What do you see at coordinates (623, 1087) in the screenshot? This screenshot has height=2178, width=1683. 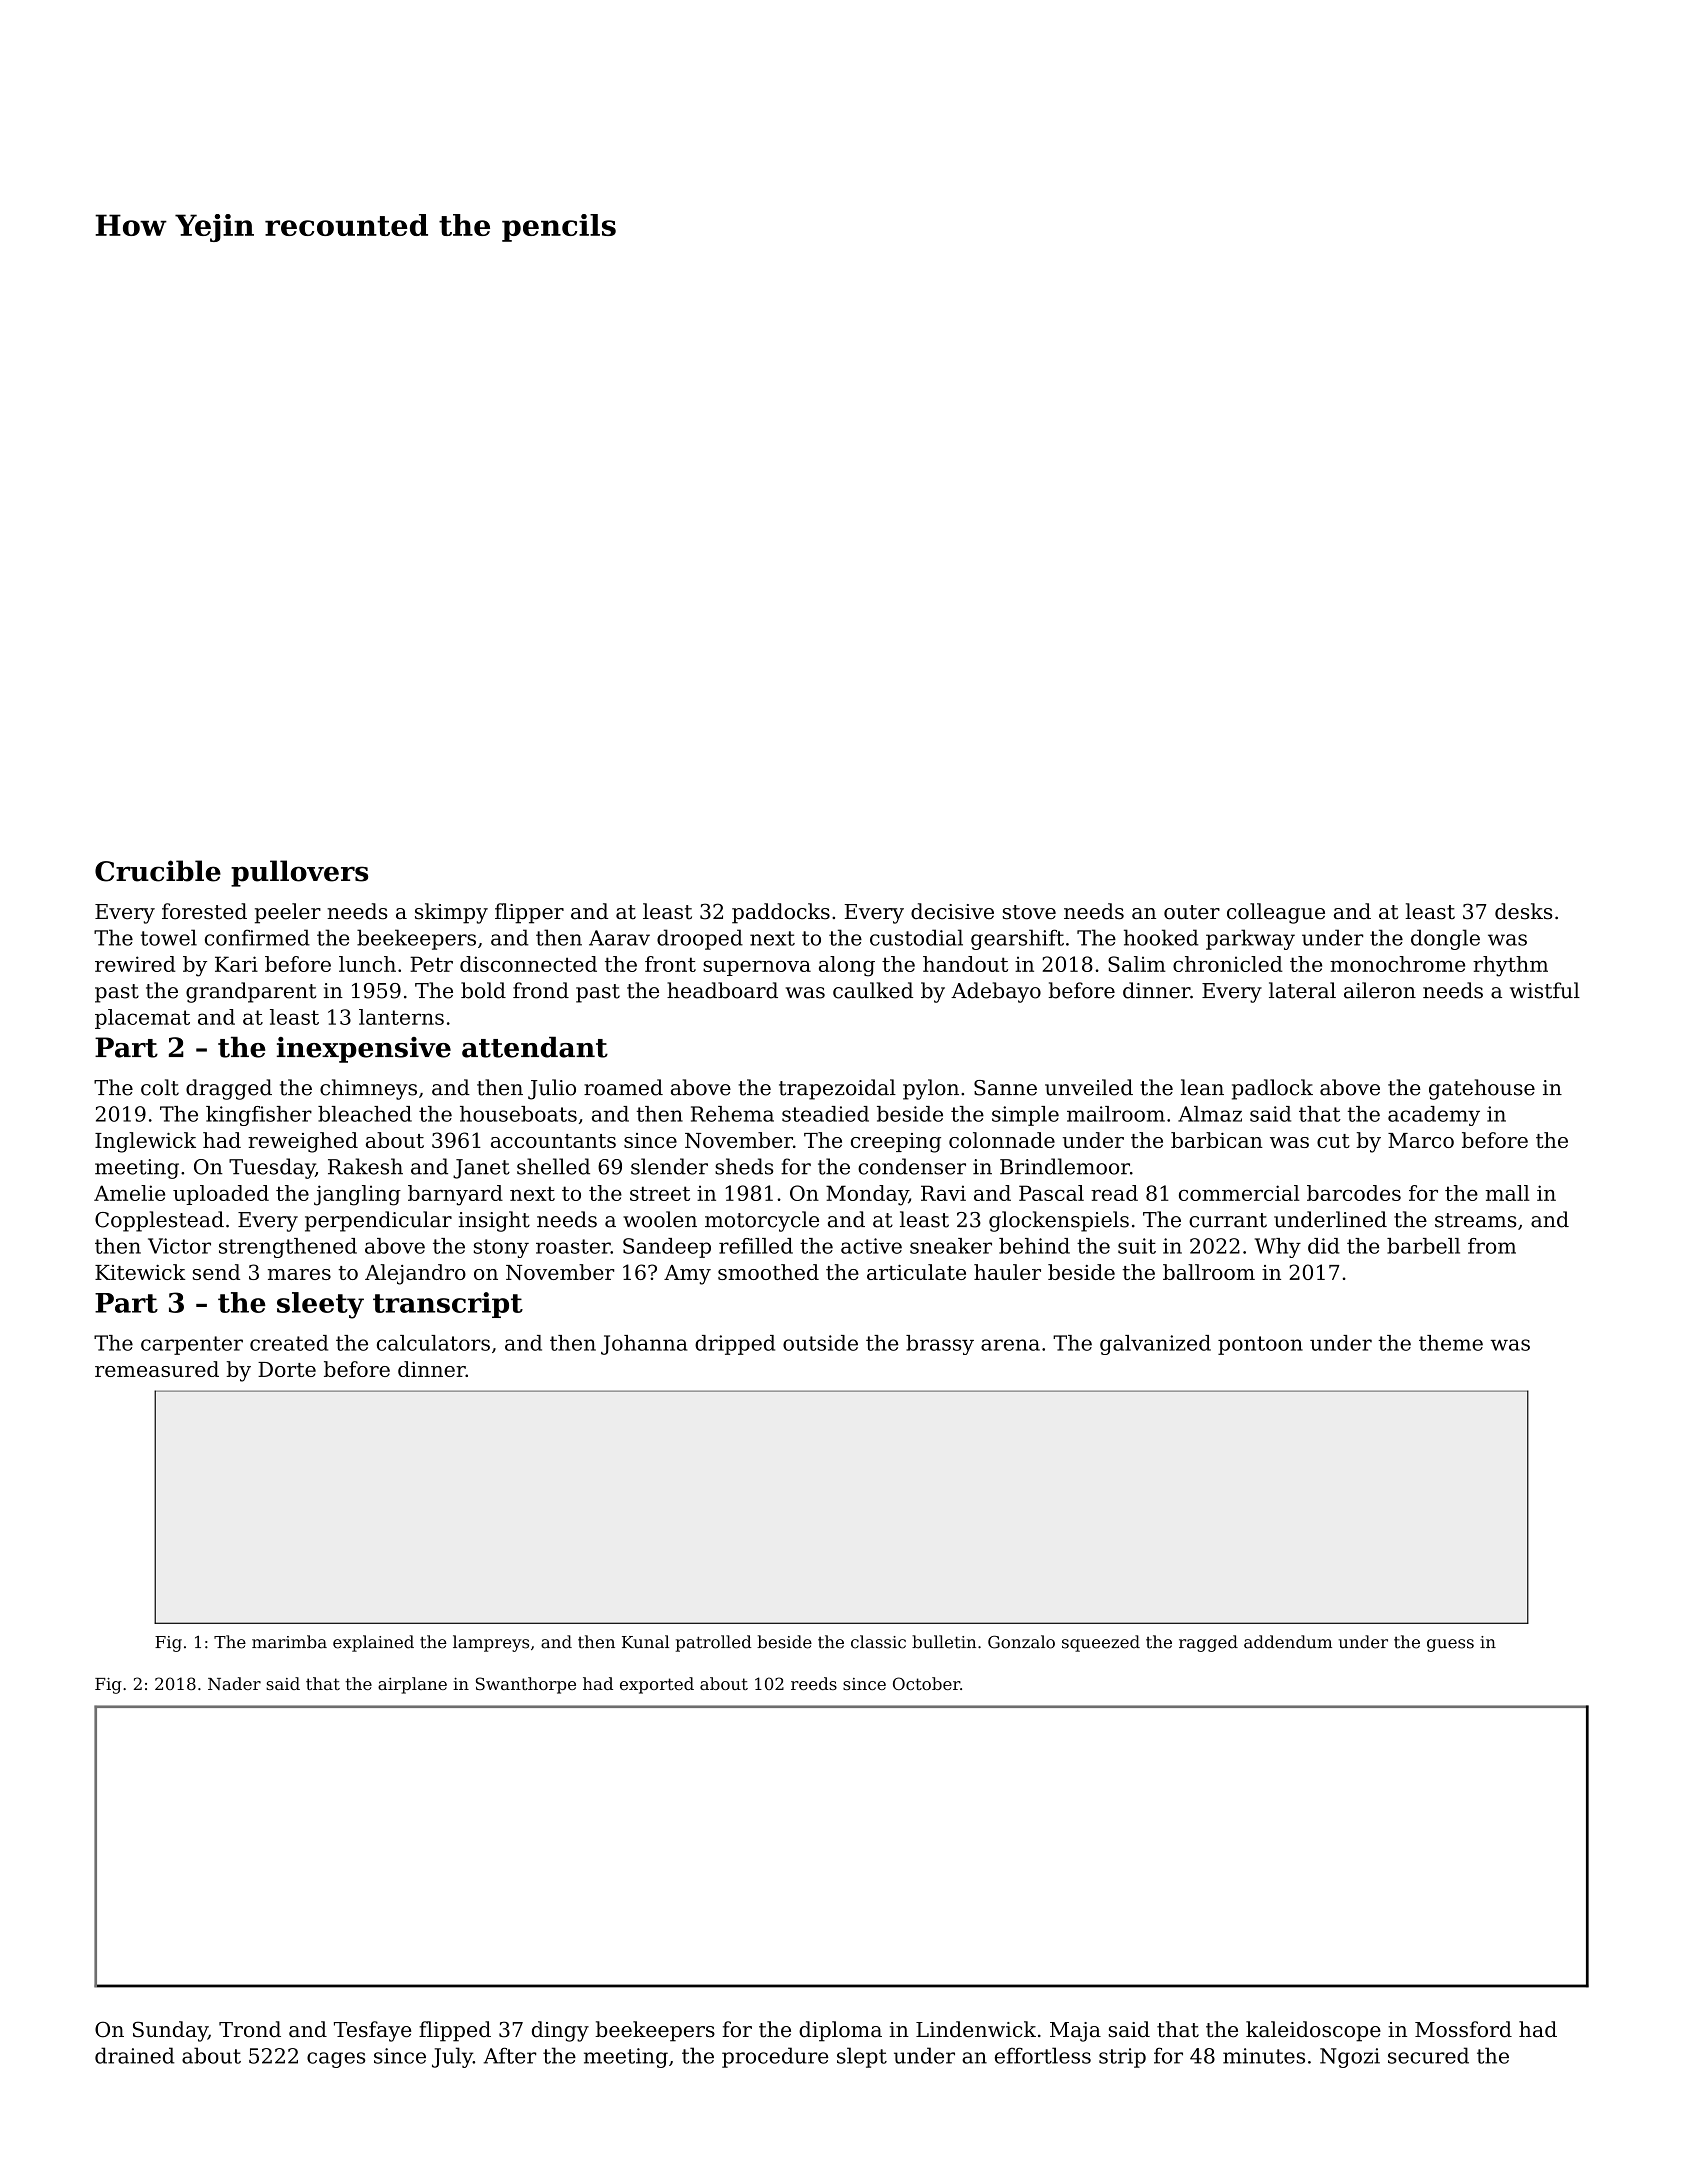 I see `roamed` at bounding box center [623, 1087].
